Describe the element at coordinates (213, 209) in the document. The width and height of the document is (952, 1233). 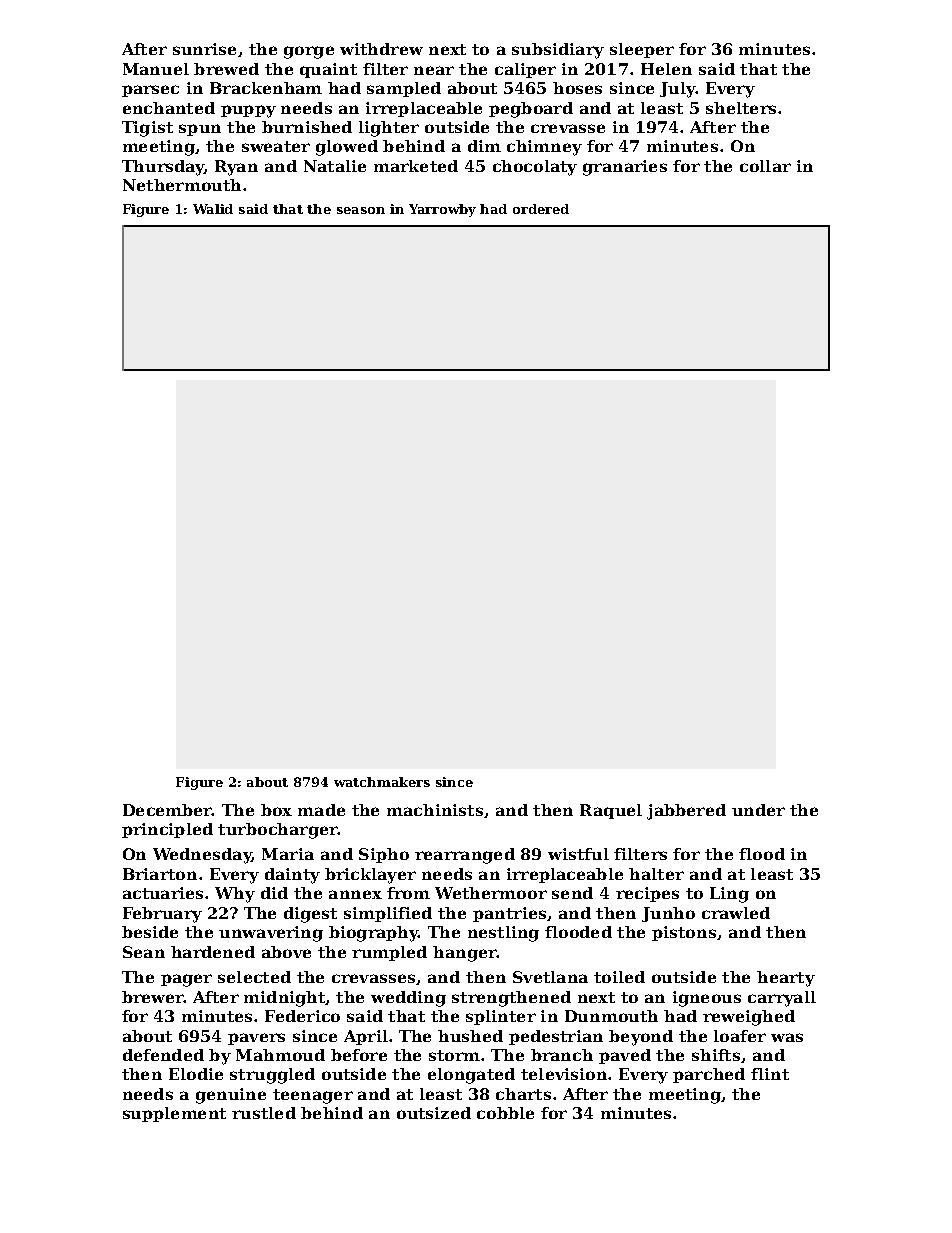
I see `Walid` at that location.
